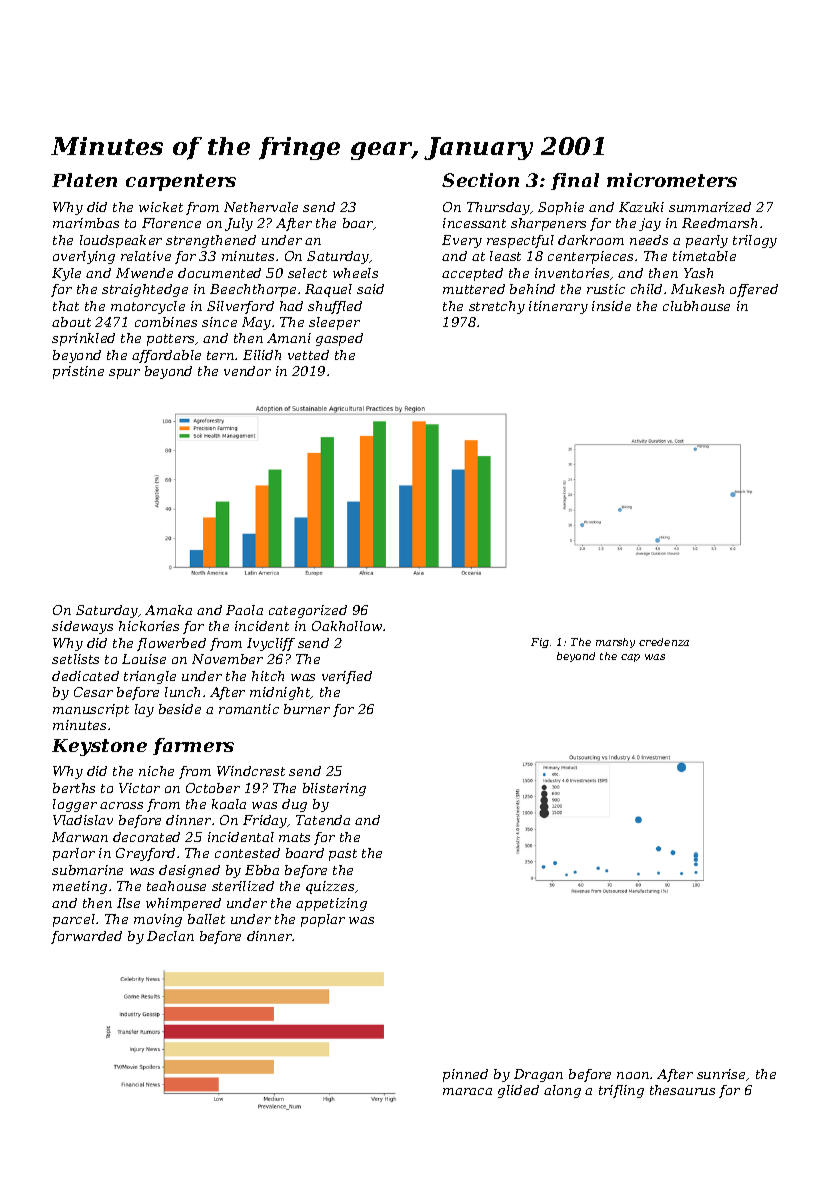  Describe the element at coordinates (347, 677) in the document. I see `verified` at that location.
